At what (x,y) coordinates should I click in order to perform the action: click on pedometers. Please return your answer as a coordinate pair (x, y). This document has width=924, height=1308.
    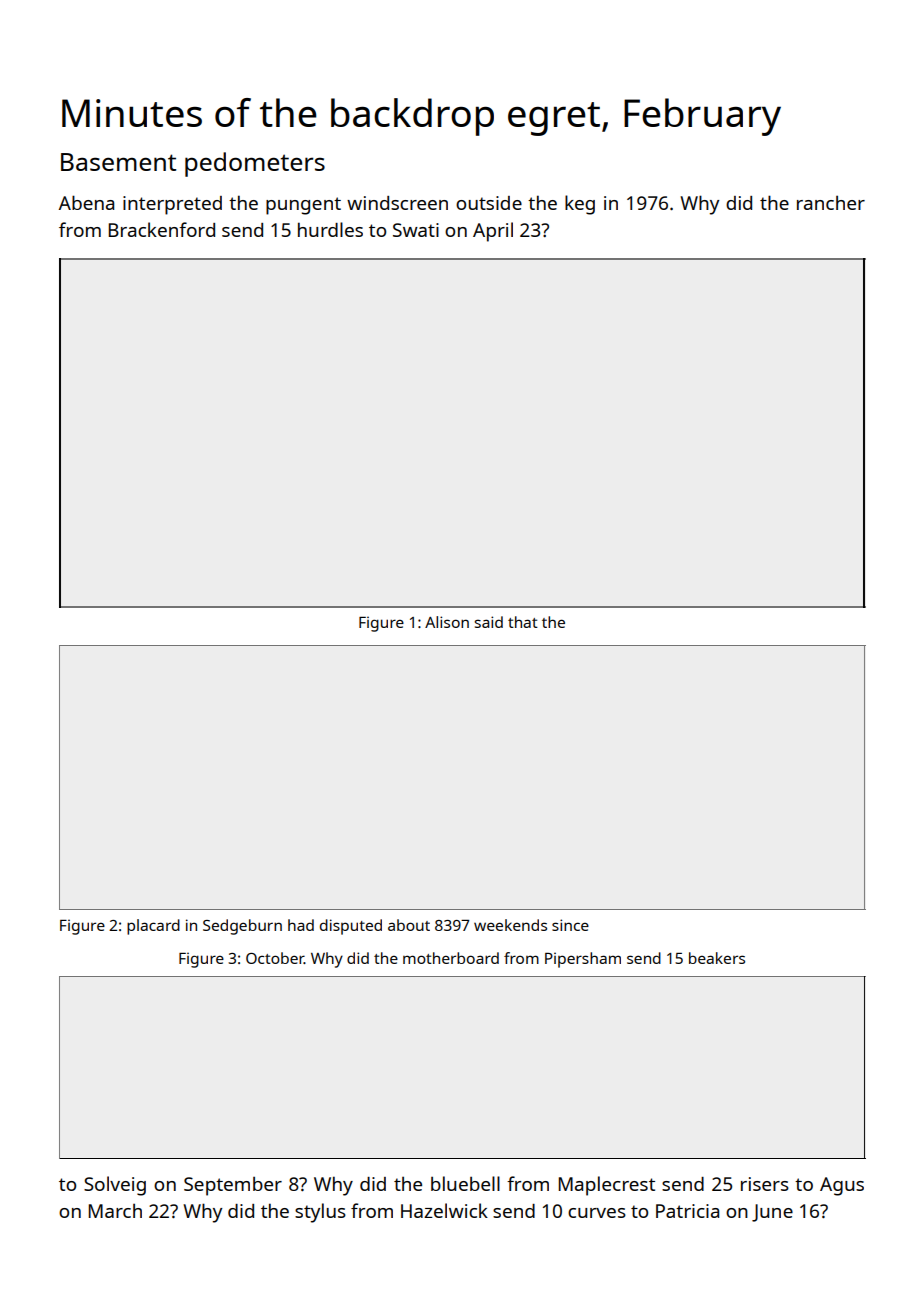
    Looking at the image, I should click on (255, 164).
